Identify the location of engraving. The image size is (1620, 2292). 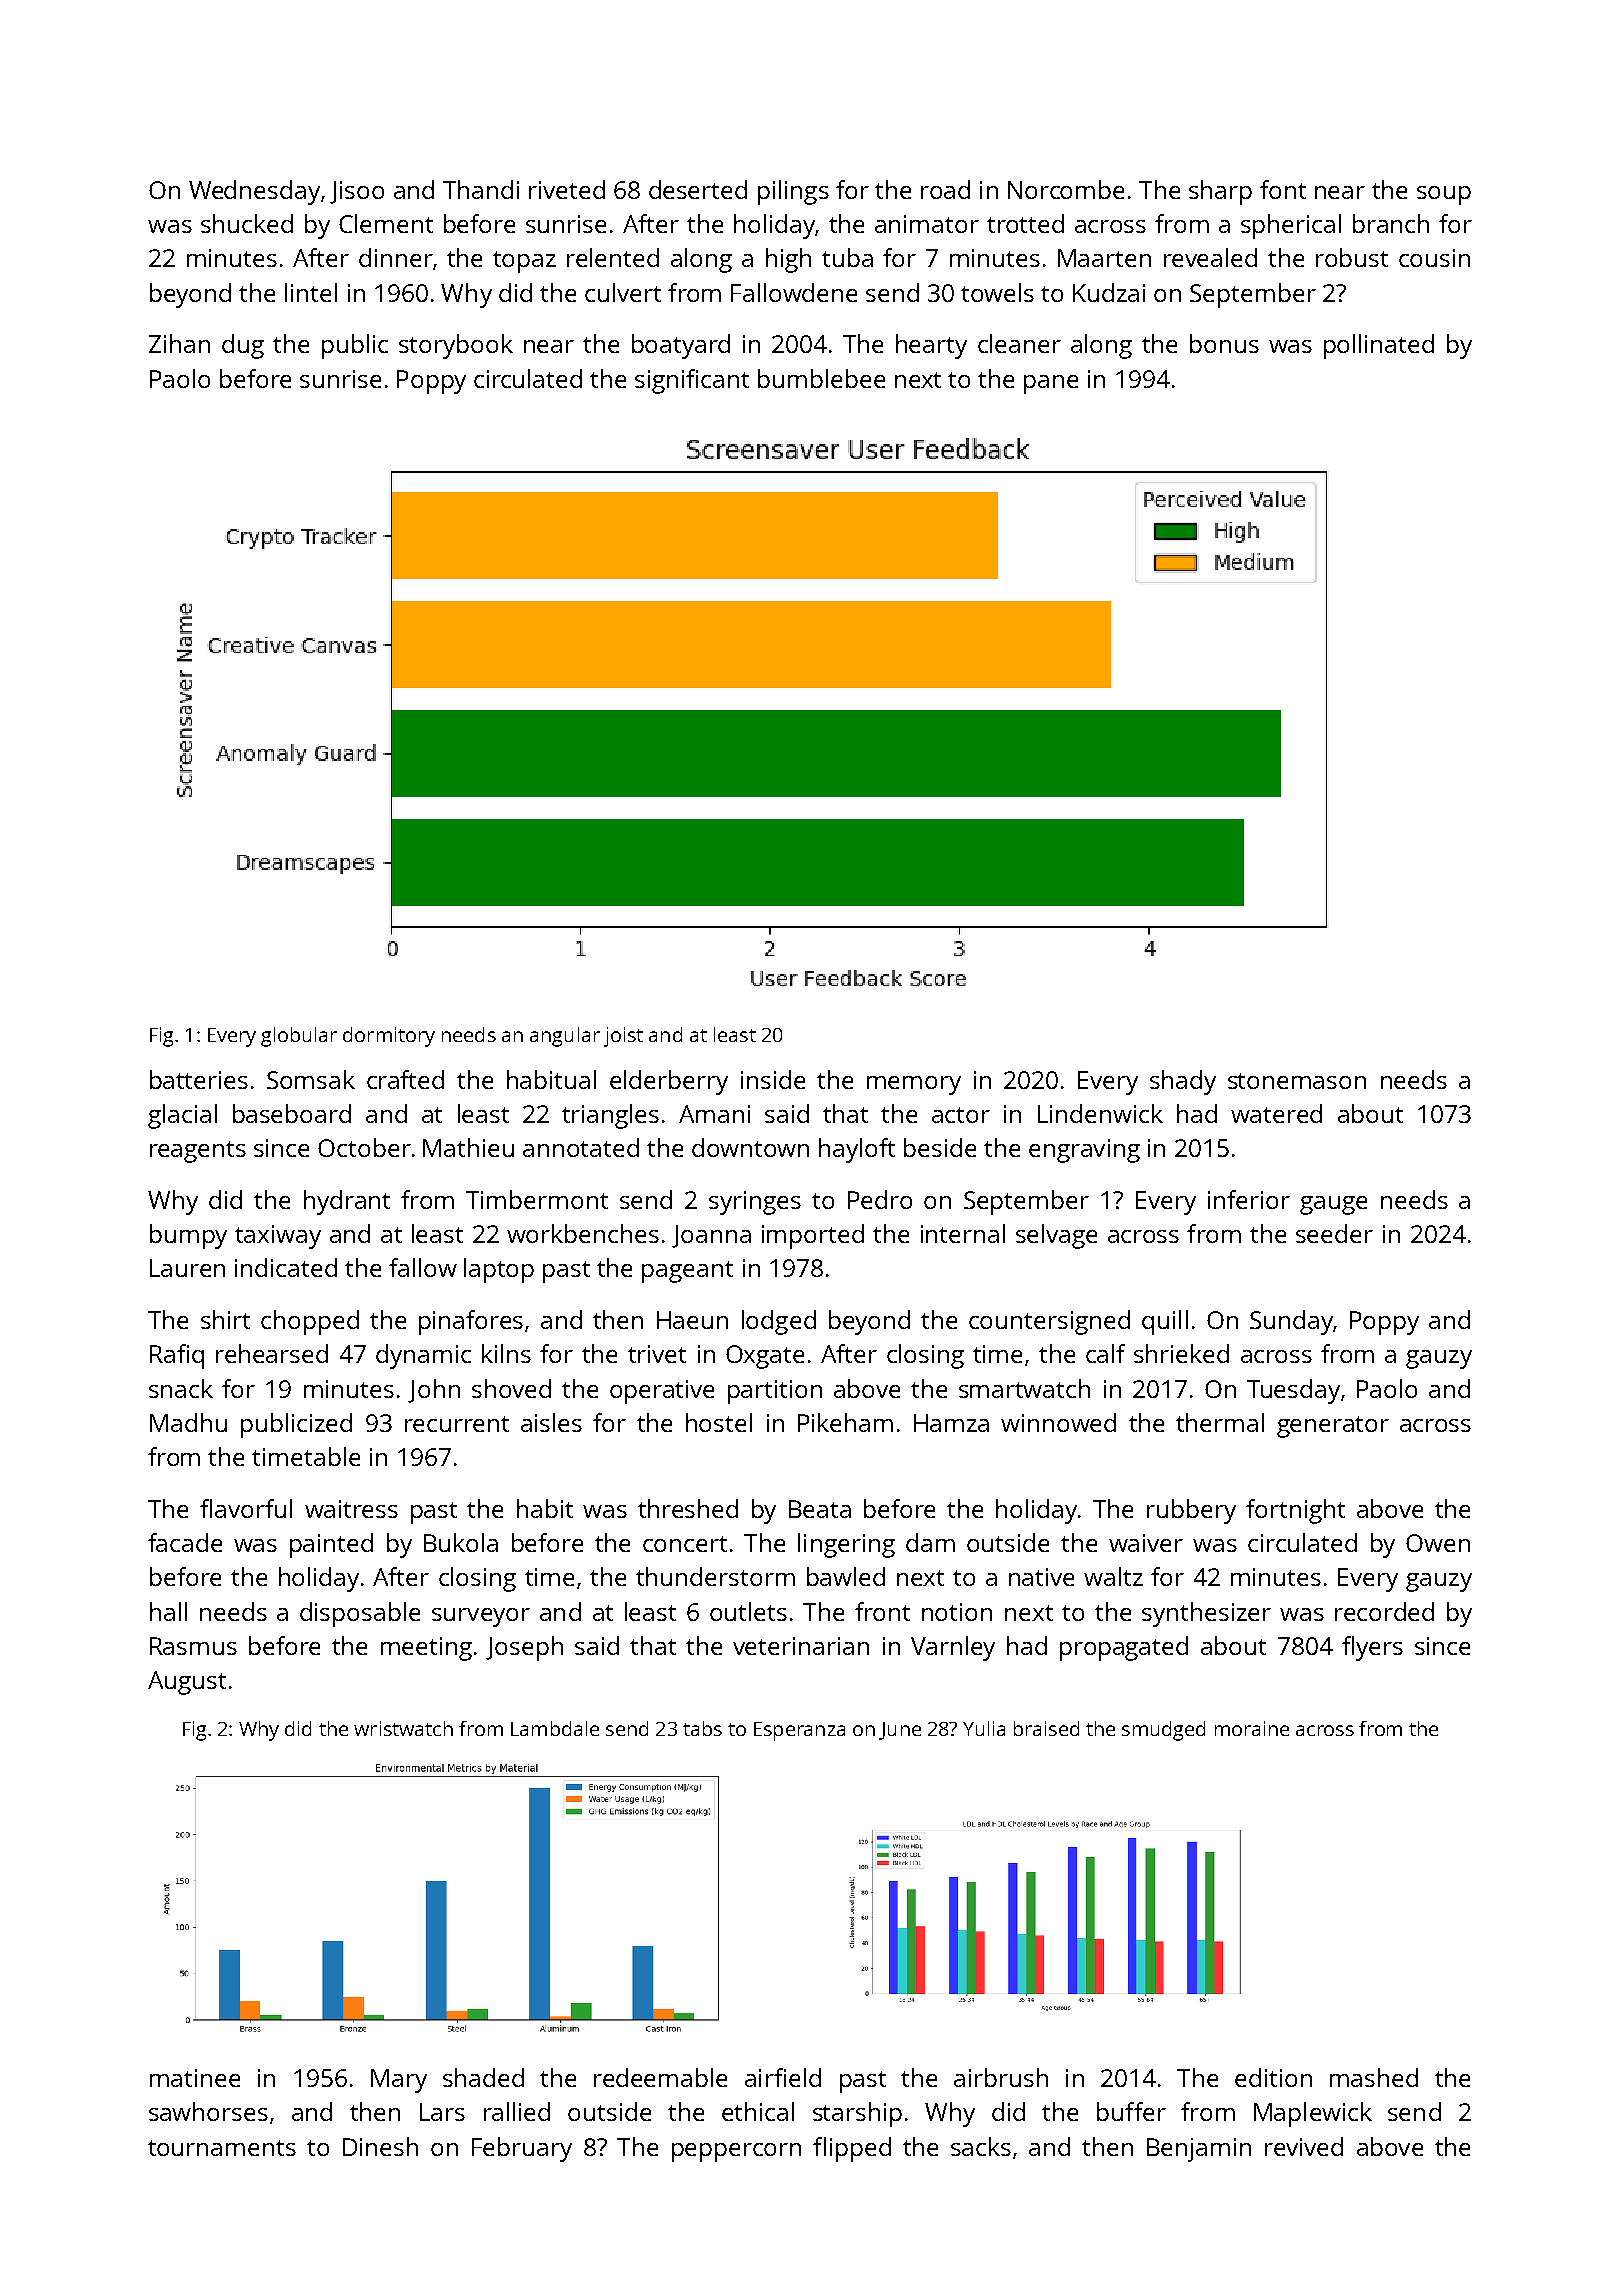
(1084, 1151).
